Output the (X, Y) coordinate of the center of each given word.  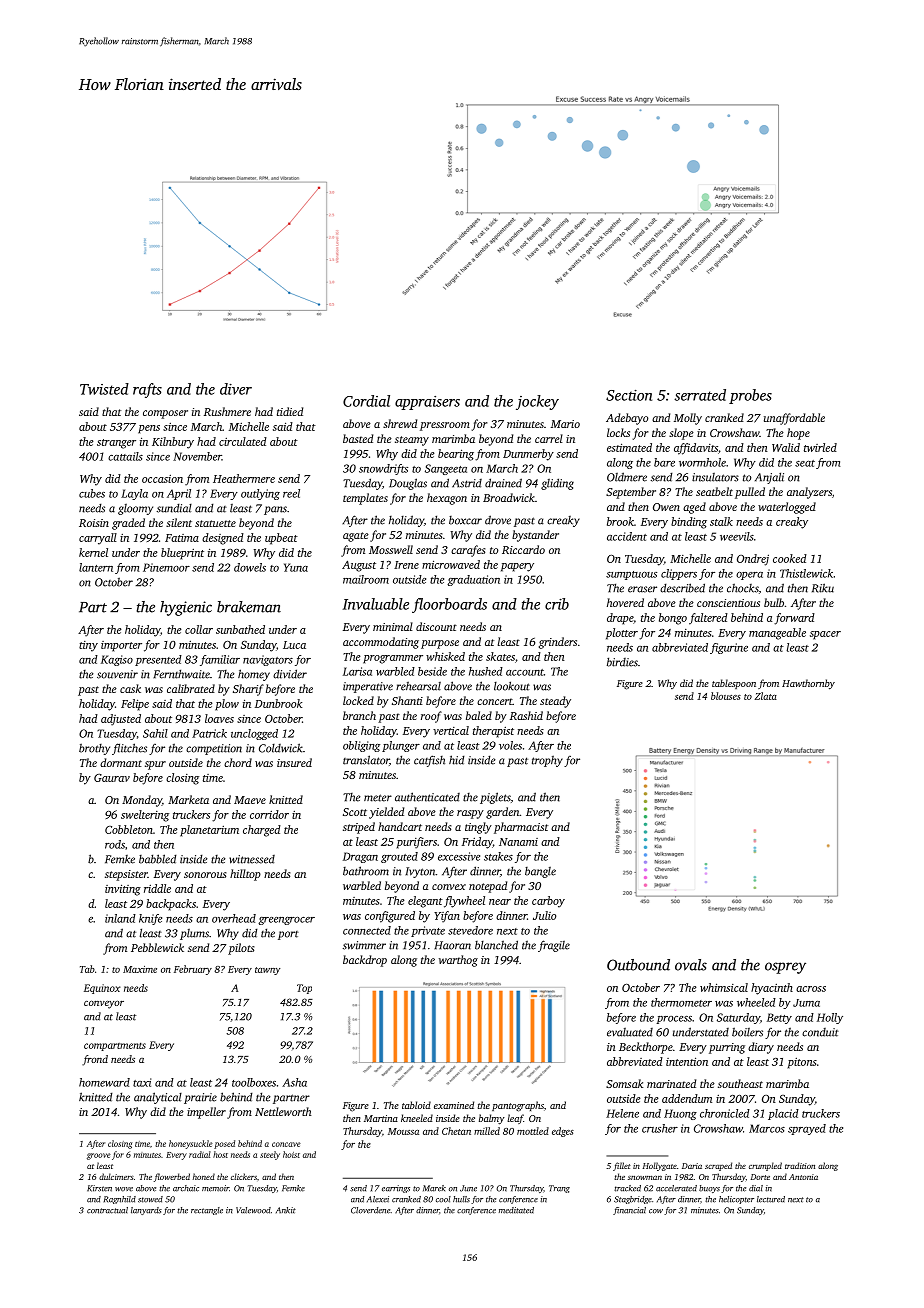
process (674, 1020)
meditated (516, 1210)
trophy (547, 761)
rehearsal (418, 686)
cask (130, 688)
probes (750, 396)
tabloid (416, 1105)
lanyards (146, 1211)
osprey (785, 968)
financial (629, 1211)
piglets (495, 798)
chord (238, 762)
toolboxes (254, 1082)
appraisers (427, 403)
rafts (147, 390)
